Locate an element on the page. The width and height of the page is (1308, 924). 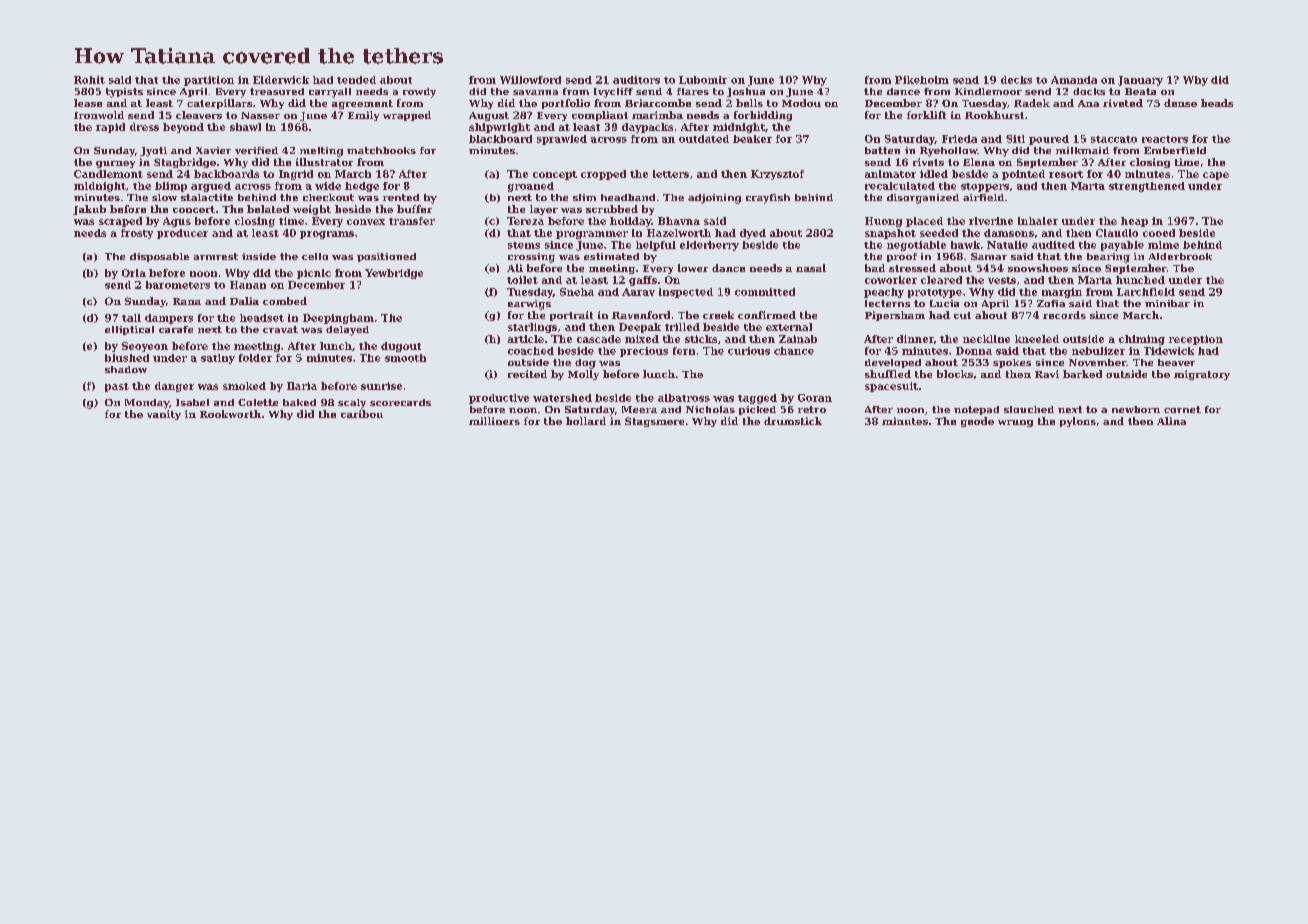
Rookworth is located at coordinates (230, 414).
